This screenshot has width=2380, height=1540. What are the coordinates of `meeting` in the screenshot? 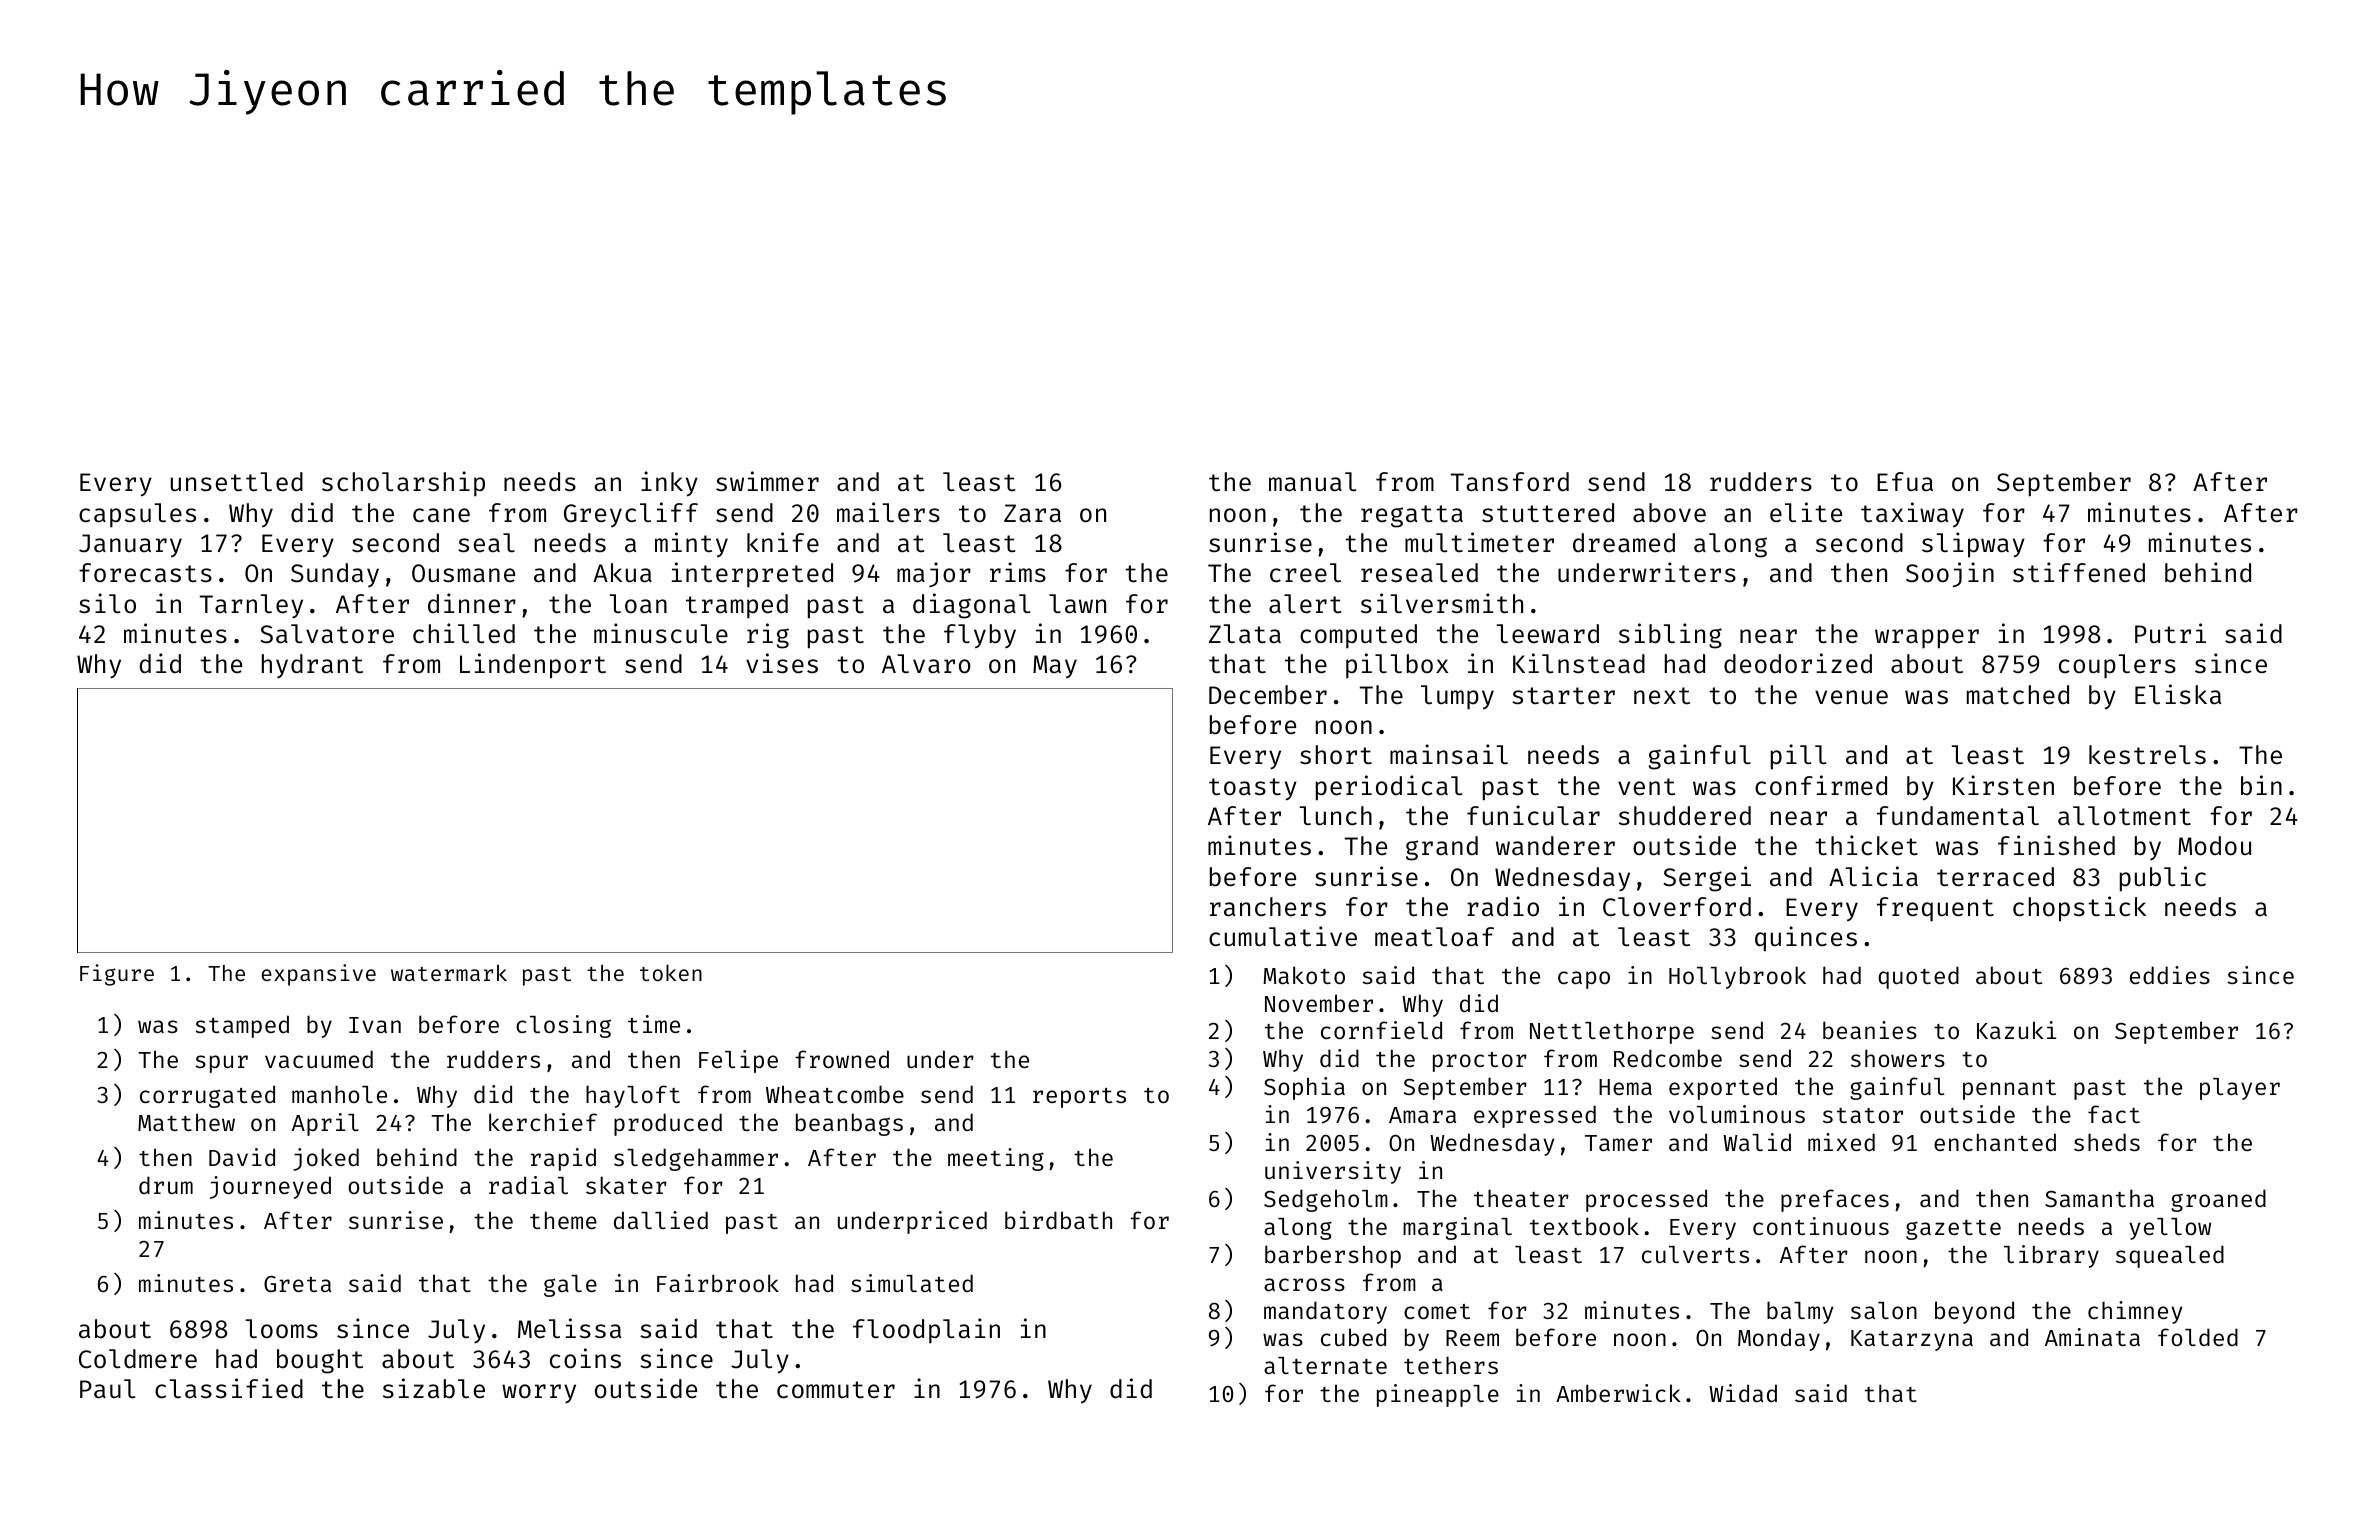 It's located at (996, 1159).
